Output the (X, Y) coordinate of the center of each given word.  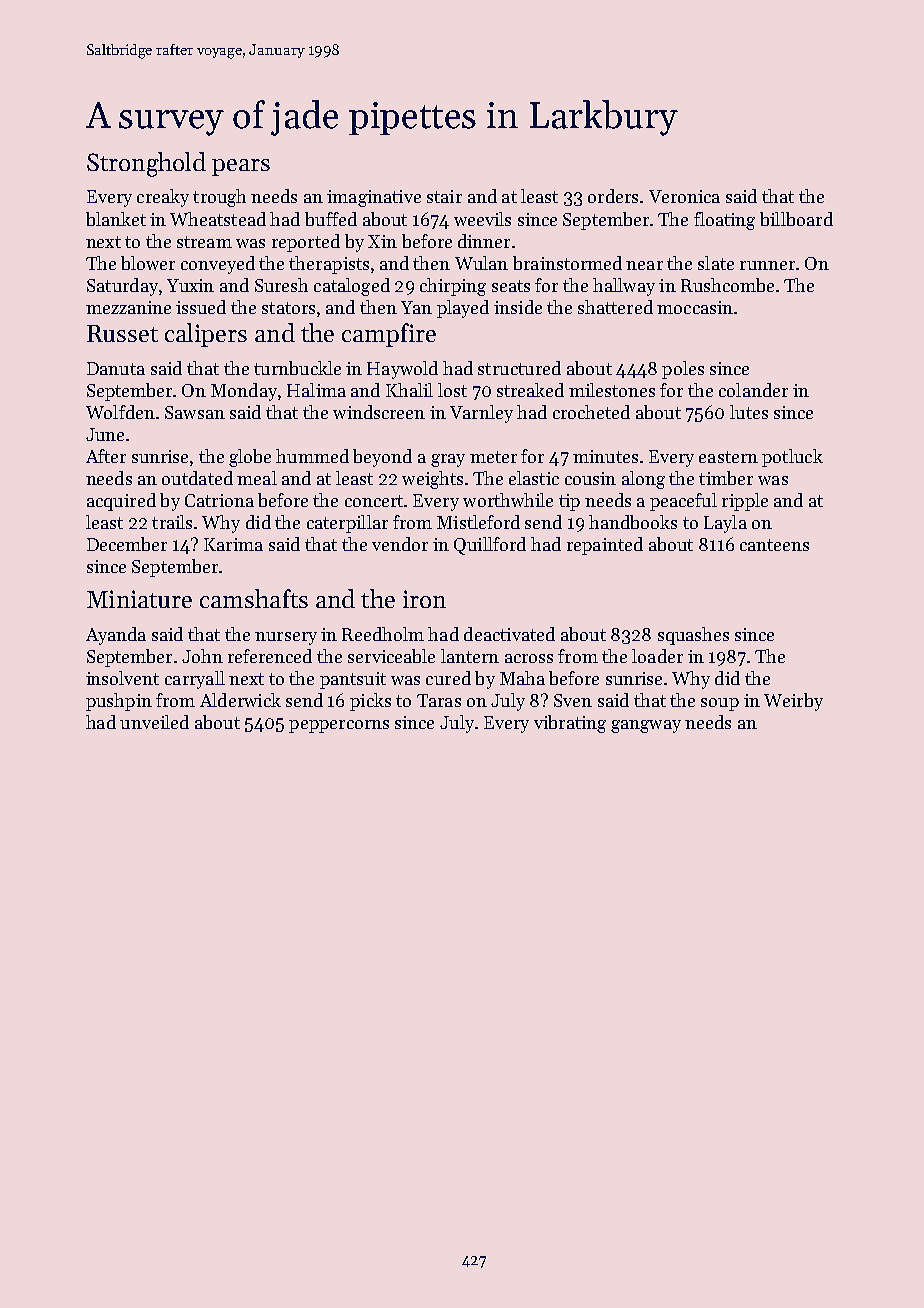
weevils (482, 219)
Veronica (684, 196)
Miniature (139, 599)
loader (657, 656)
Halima (316, 390)
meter (493, 457)
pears (241, 167)
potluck (792, 458)
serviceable (391, 656)
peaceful (683, 502)
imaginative (374, 198)
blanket (116, 219)
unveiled (154, 722)
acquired (121, 502)
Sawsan (195, 412)
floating (724, 221)
